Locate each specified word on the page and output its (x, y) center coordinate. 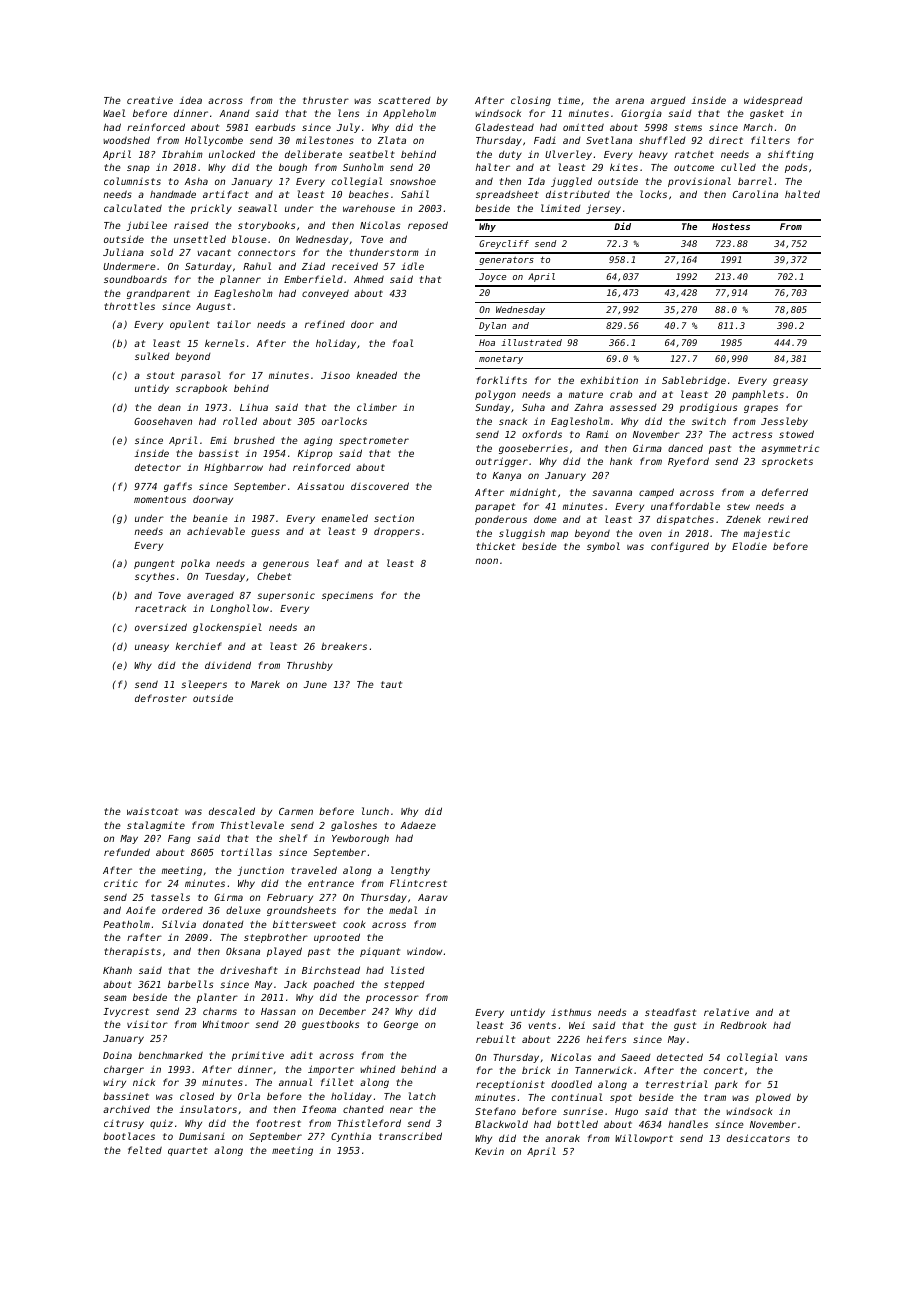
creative (150, 100)
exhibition (609, 380)
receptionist (510, 1085)
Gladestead (504, 127)
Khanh (117, 970)
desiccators (758, 1138)
